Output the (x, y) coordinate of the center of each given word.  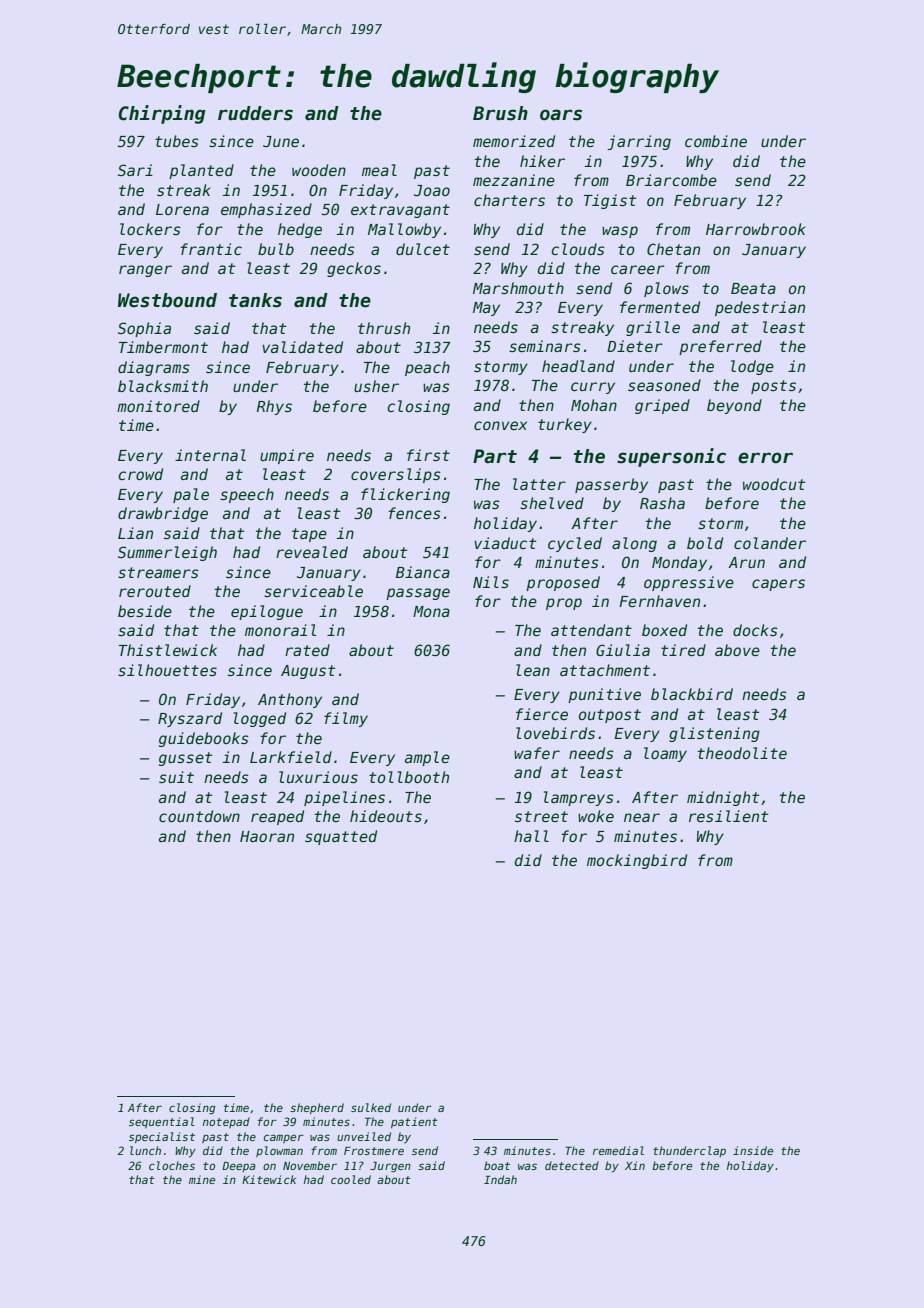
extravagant (400, 211)
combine (716, 141)
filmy (346, 719)
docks (755, 630)
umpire (287, 456)
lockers (150, 229)
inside (753, 1150)
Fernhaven (659, 601)
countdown (199, 816)
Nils (491, 582)
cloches (172, 1165)
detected (572, 1165)
